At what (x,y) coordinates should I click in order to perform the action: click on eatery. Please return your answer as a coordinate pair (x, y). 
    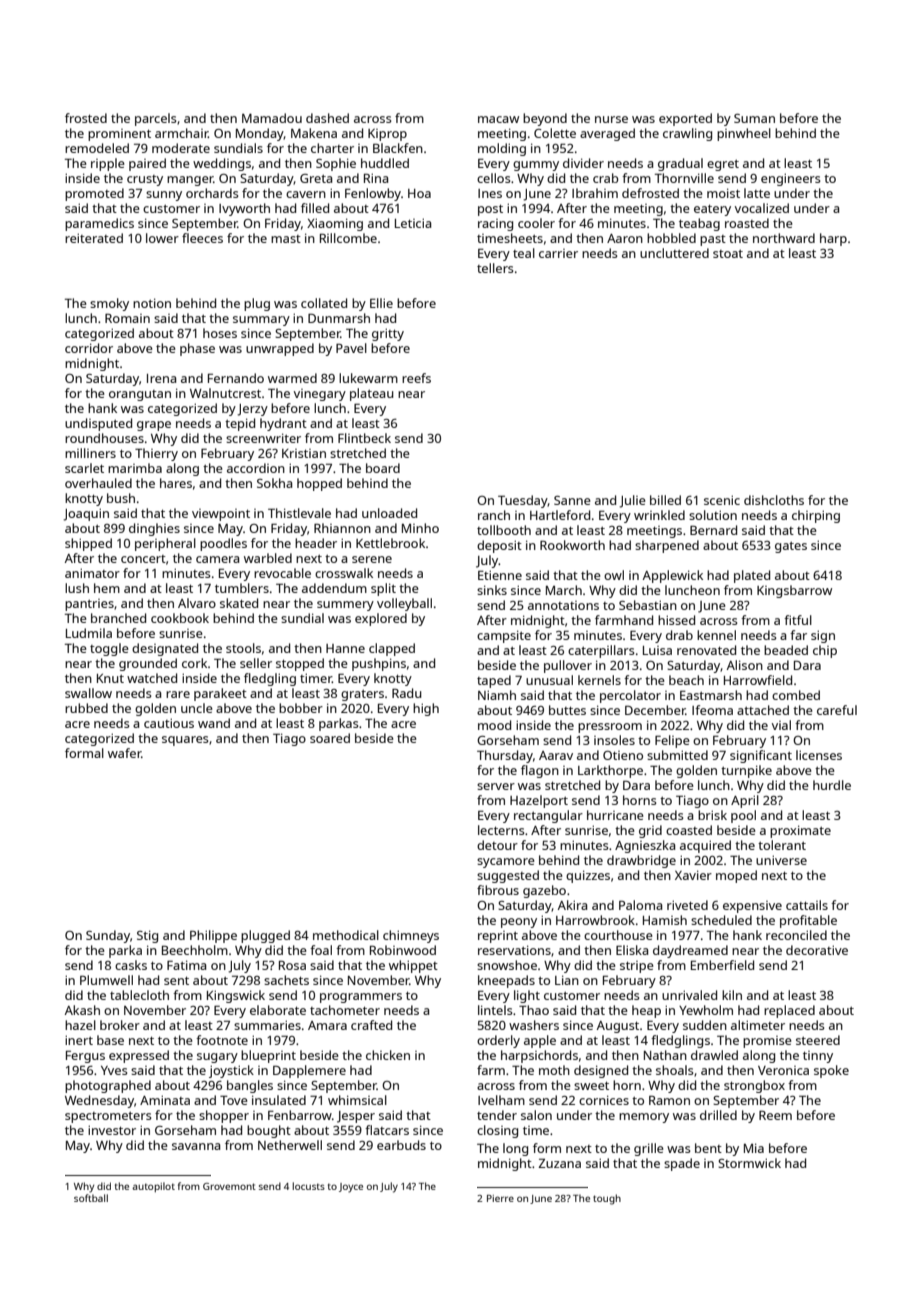
    Looking at the image, I should click on (712, 210).
